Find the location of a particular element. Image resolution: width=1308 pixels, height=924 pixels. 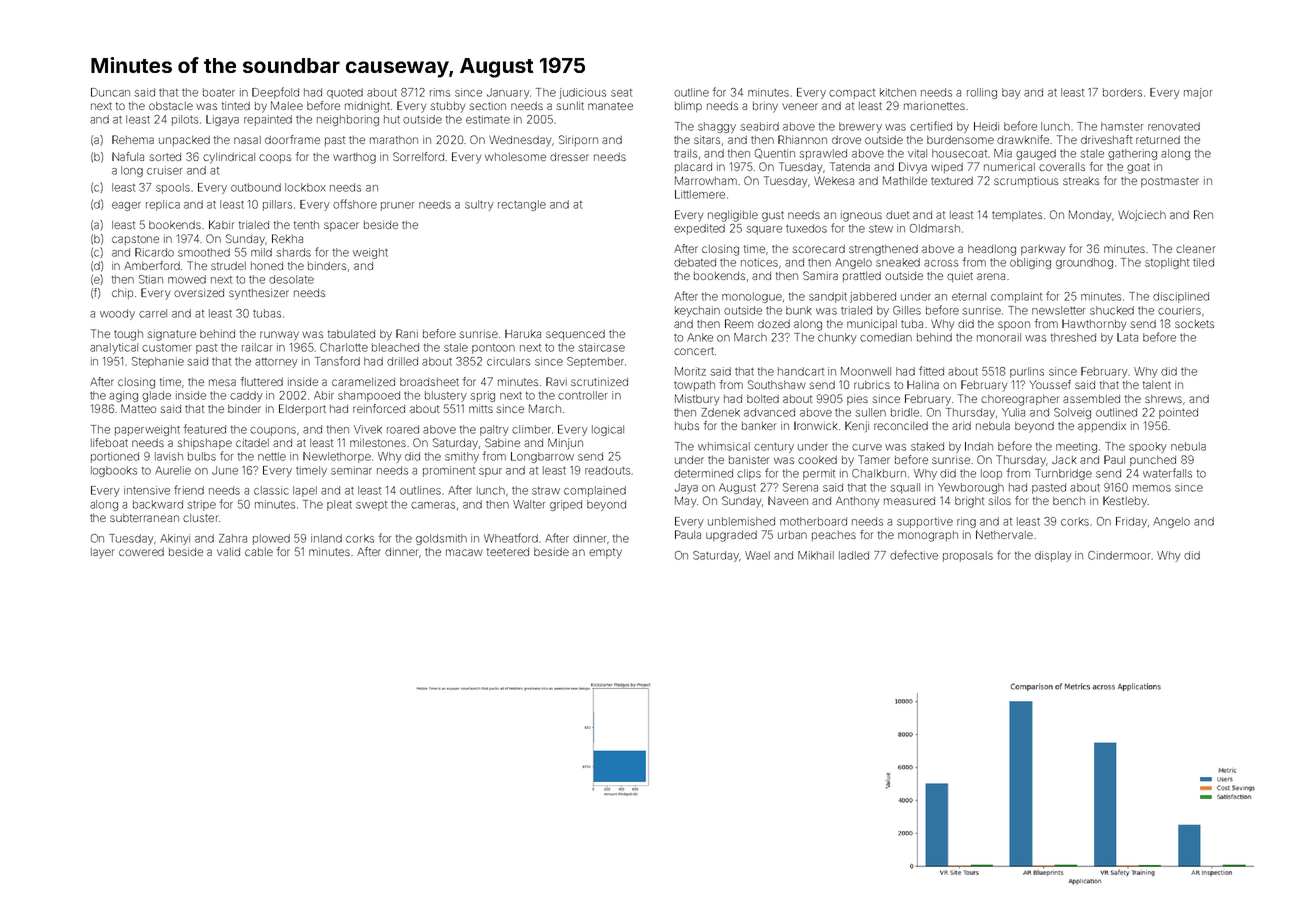

doorframe is located at coordinates (292, 139).
